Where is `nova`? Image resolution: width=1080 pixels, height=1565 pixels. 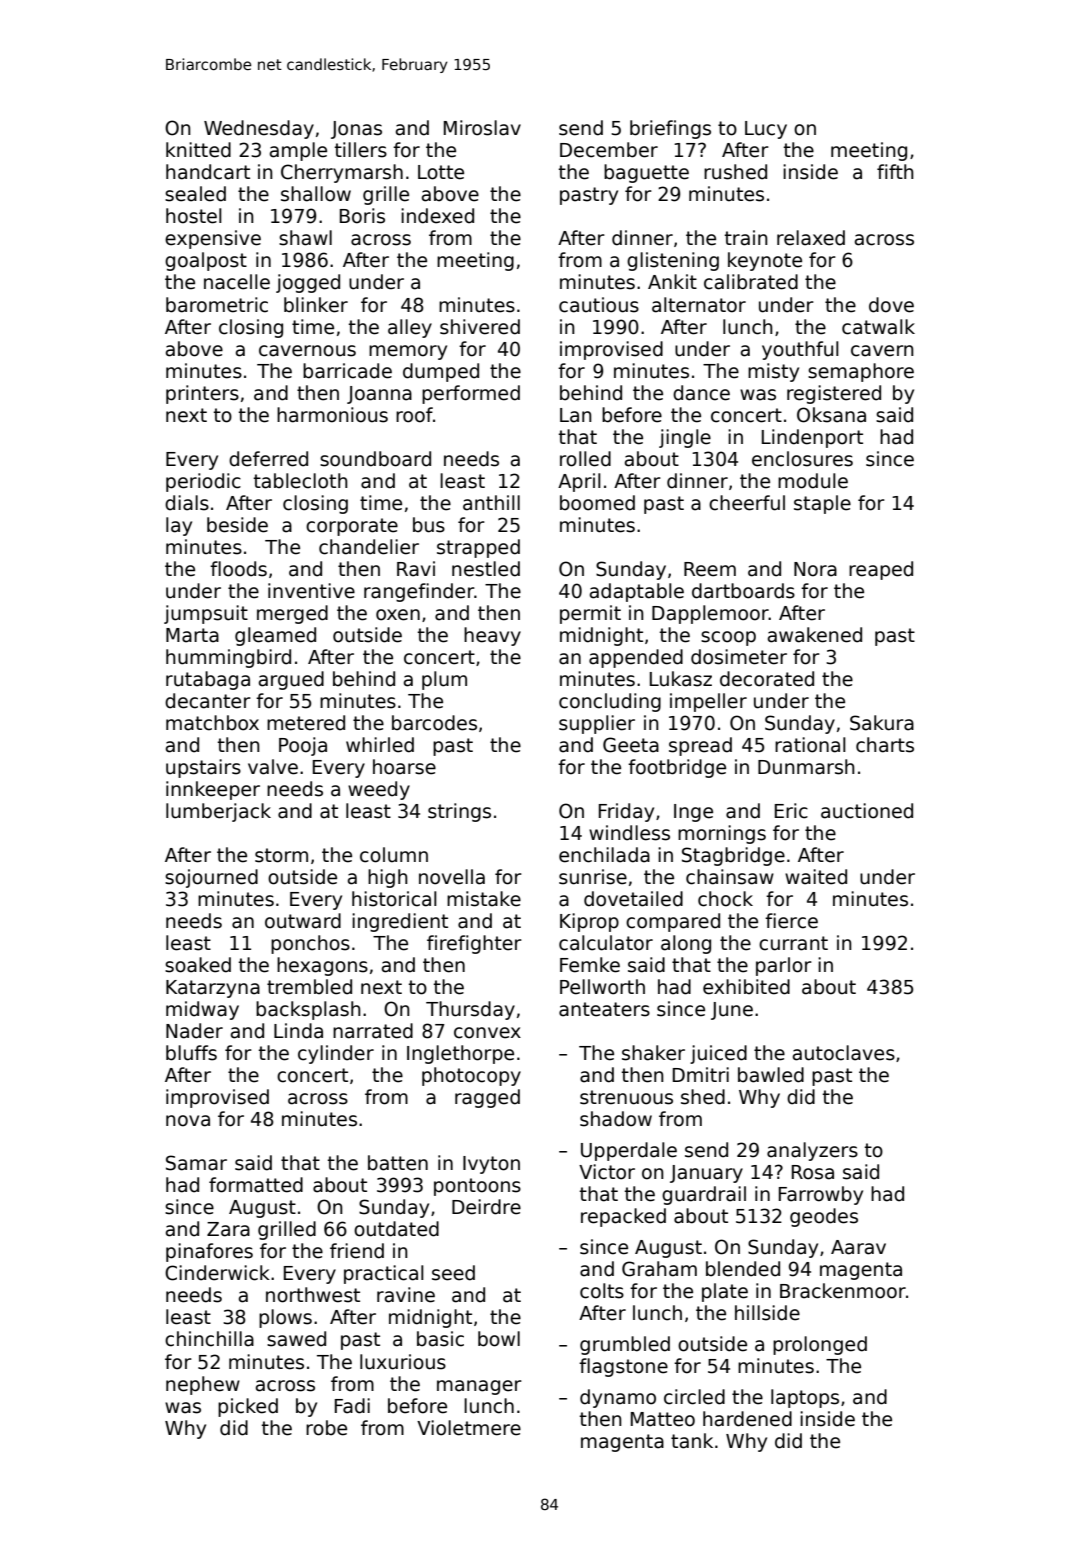
nova is located at coordinates (188, 1121).
